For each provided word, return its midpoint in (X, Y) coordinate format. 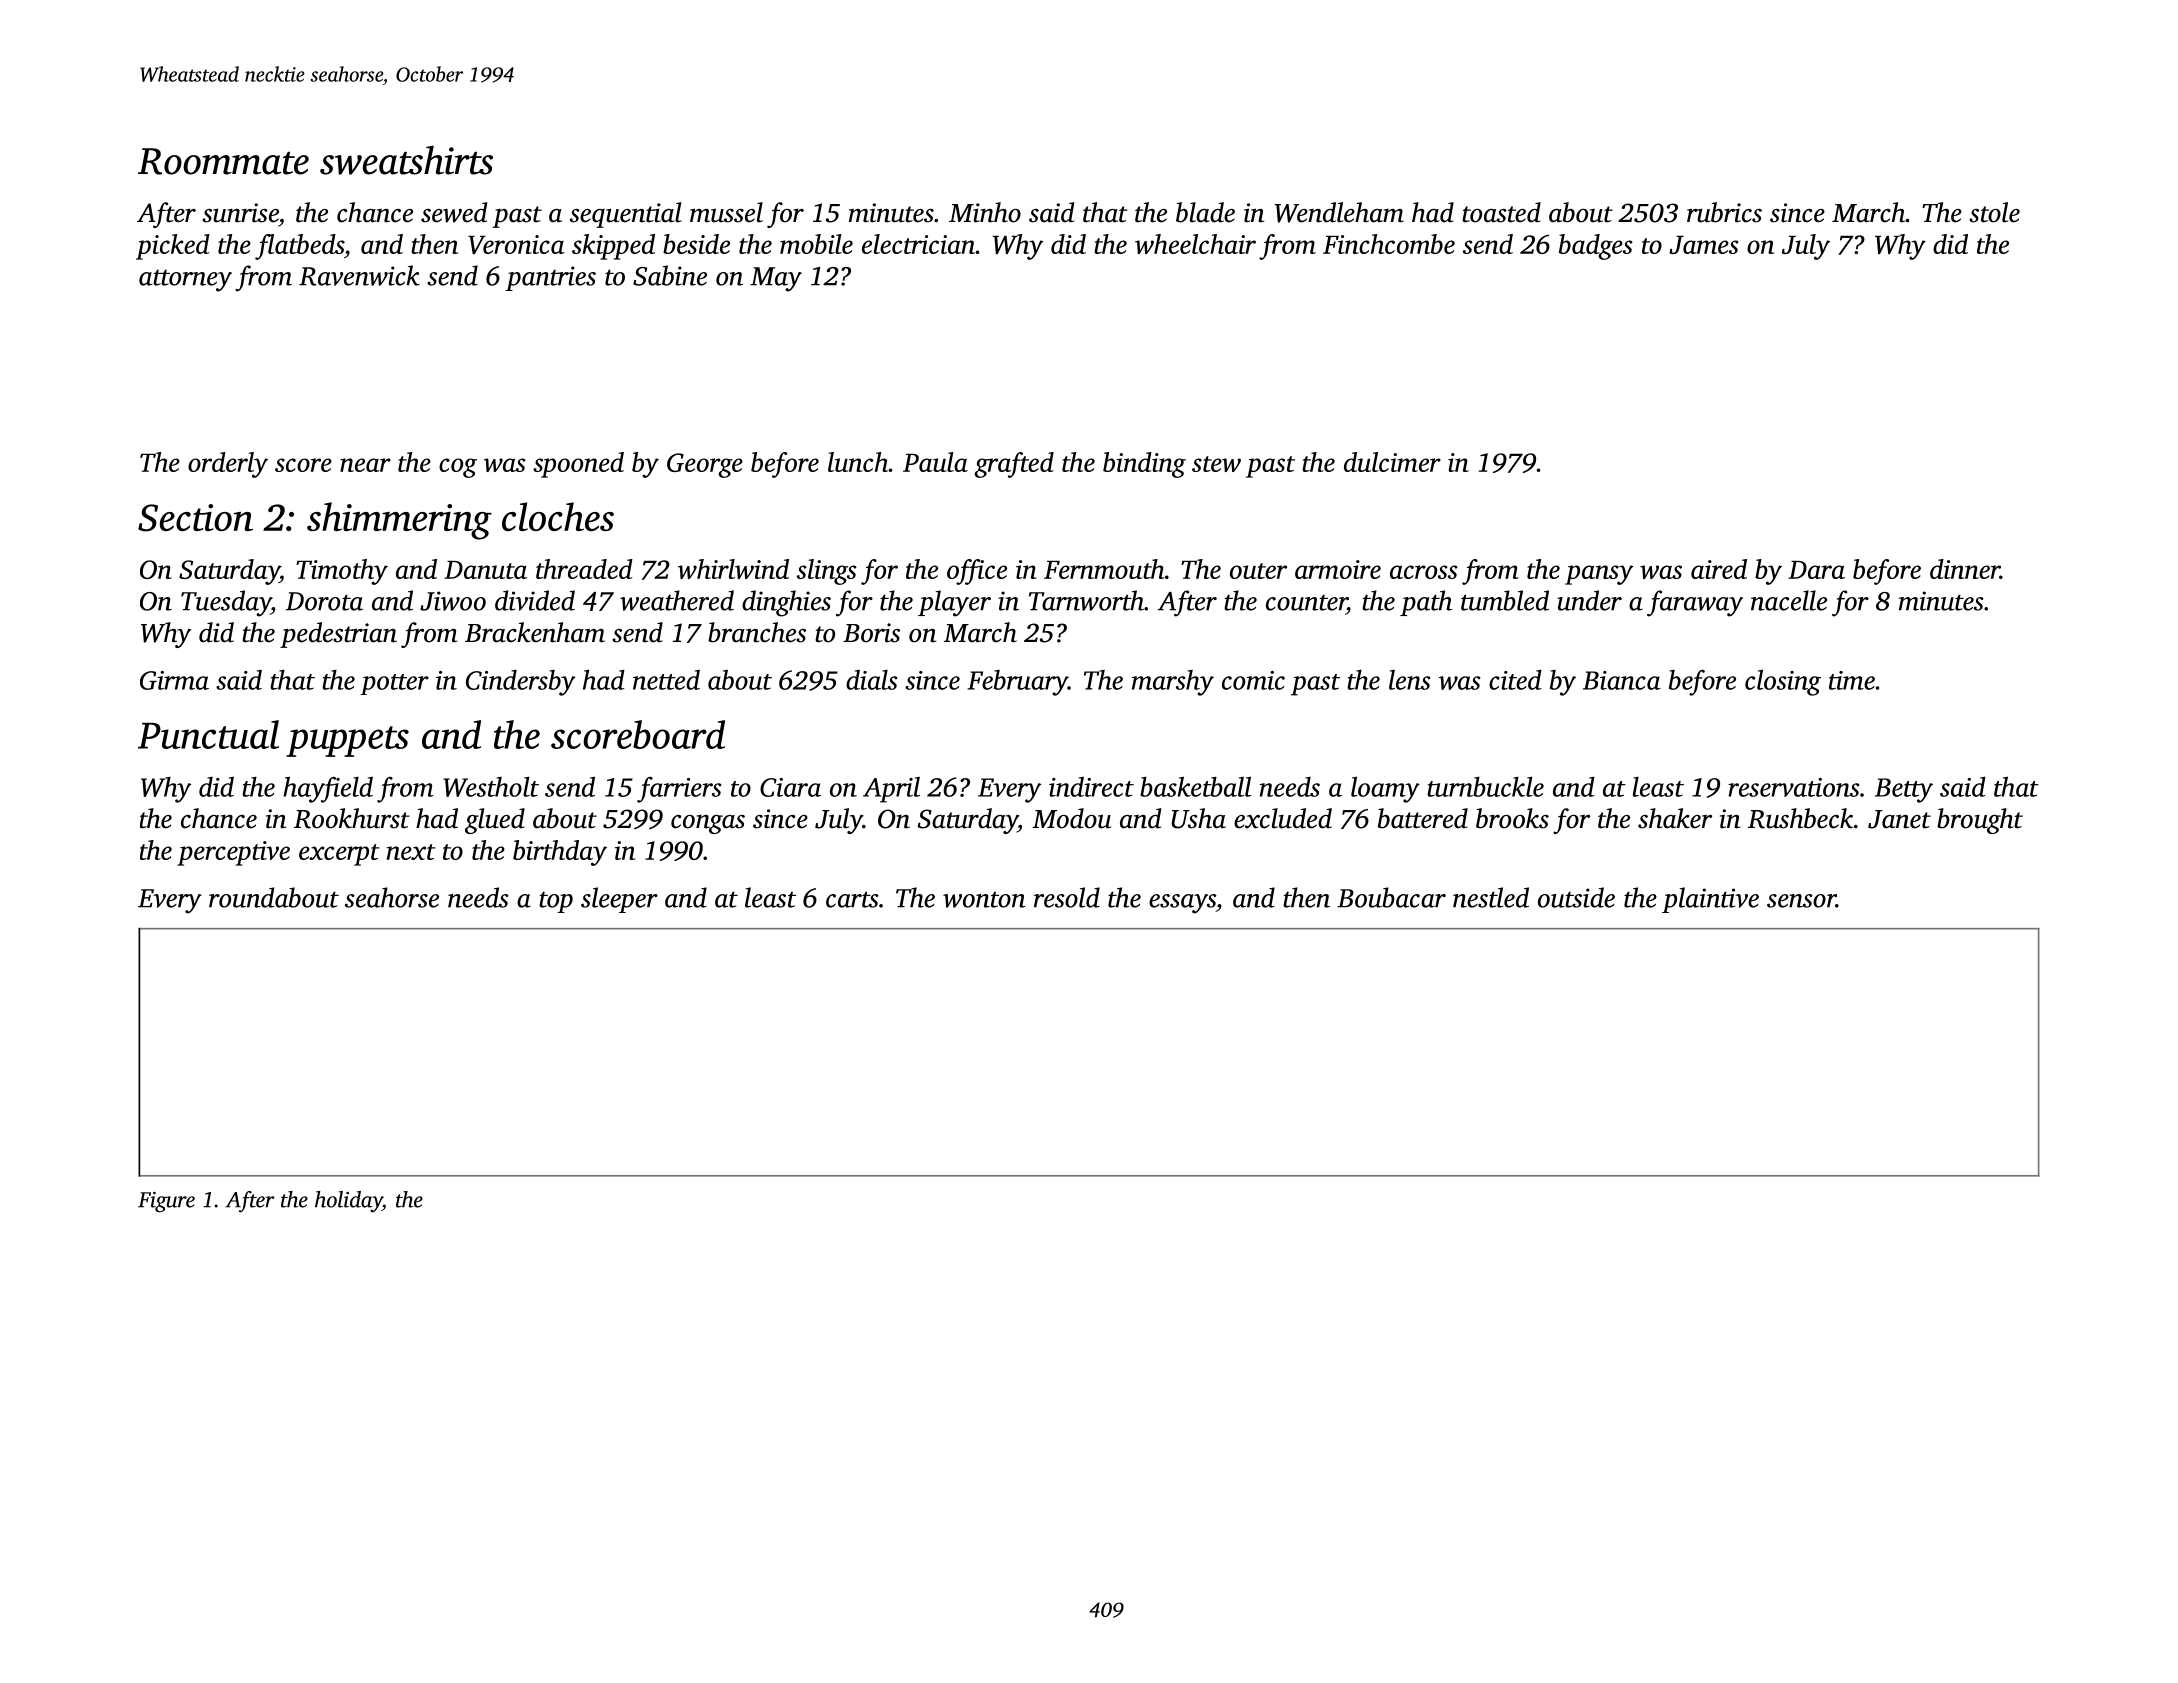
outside (1576, 897)
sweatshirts (406, 160)
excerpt (339, 855)
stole (1994, 212)
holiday (349, 1202)
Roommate (223, 161)
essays (1182, 904)
